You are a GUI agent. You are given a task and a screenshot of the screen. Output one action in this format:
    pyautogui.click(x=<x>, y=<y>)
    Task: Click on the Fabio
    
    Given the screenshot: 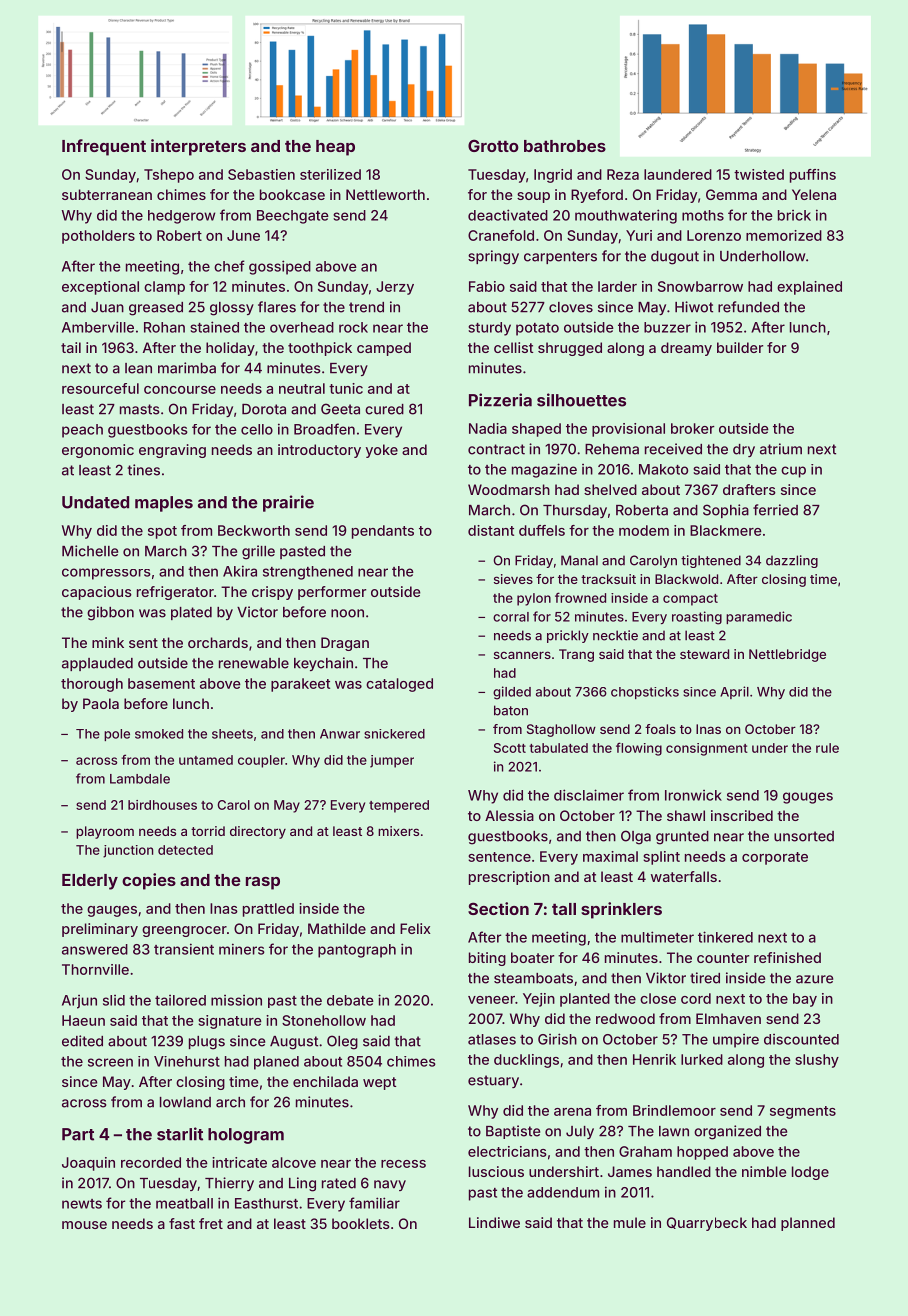 What is the action you would take?
    pyautogui.click(x=487, y=286)
